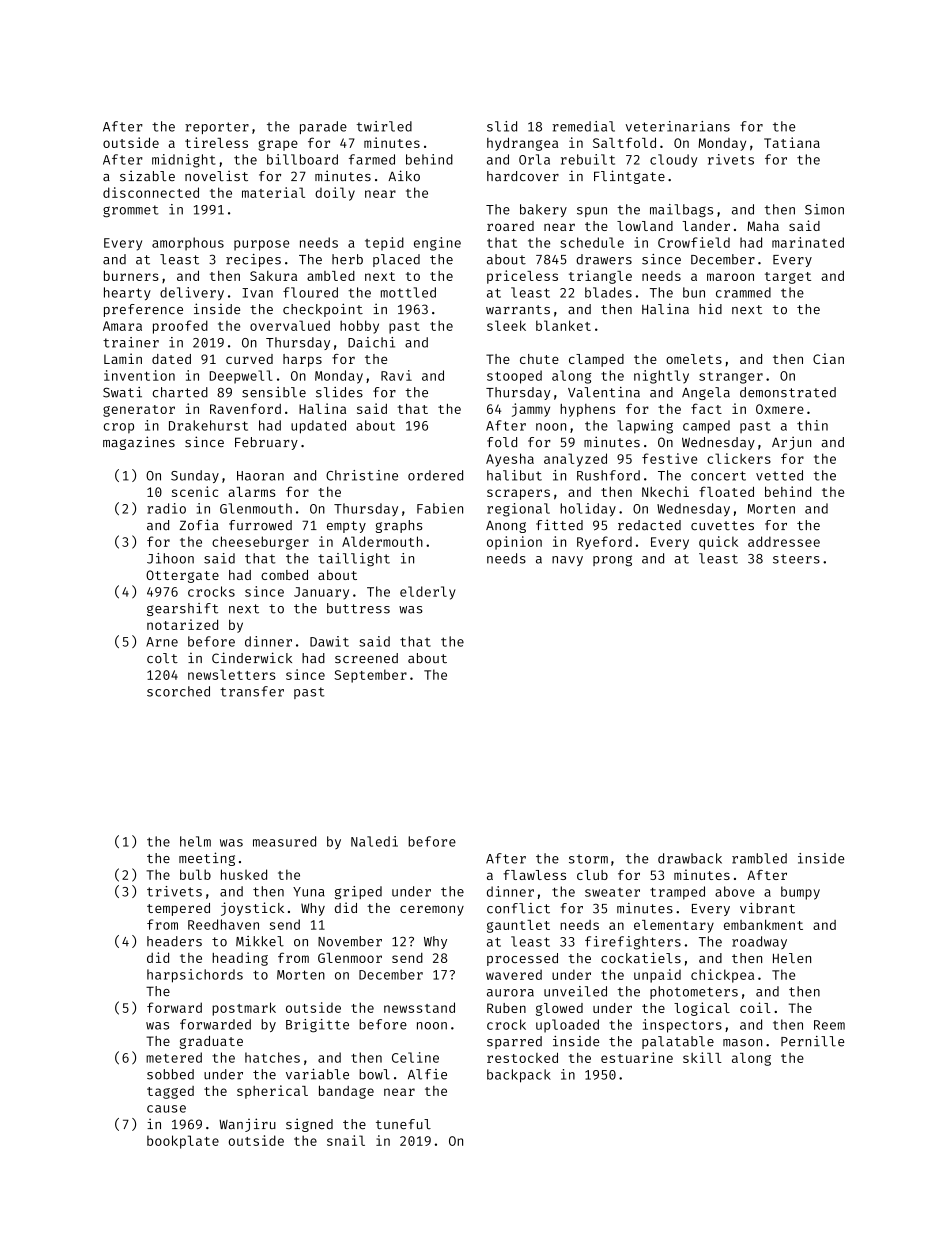 The image size is (952, 1233). I want to click on backpack, so click(519, 1076).
